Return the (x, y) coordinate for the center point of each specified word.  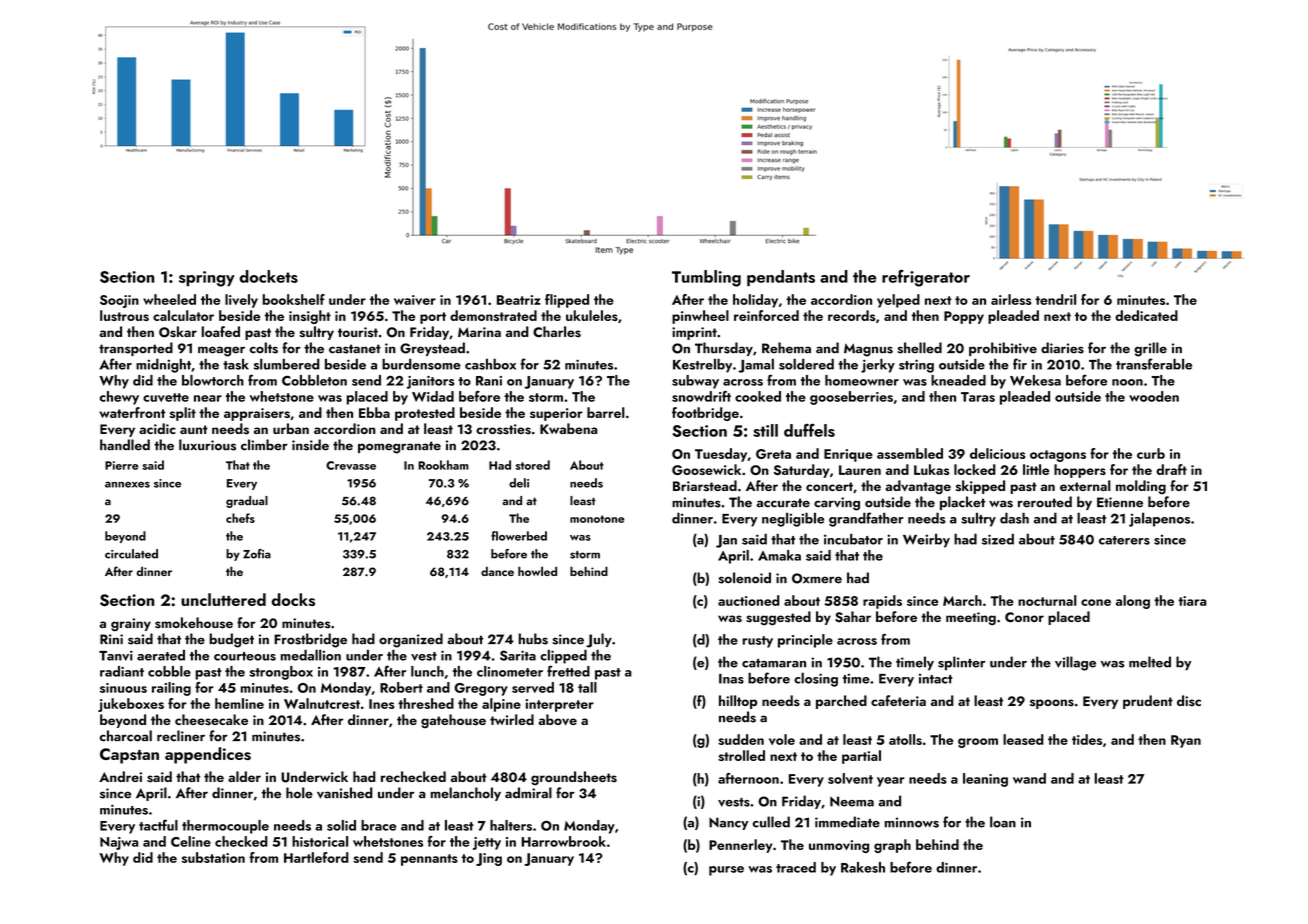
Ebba (374, 412)
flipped (567, 301)
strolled (741, 755)
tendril (1055, 299)
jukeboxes (131, 705)
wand (1029, 778)
